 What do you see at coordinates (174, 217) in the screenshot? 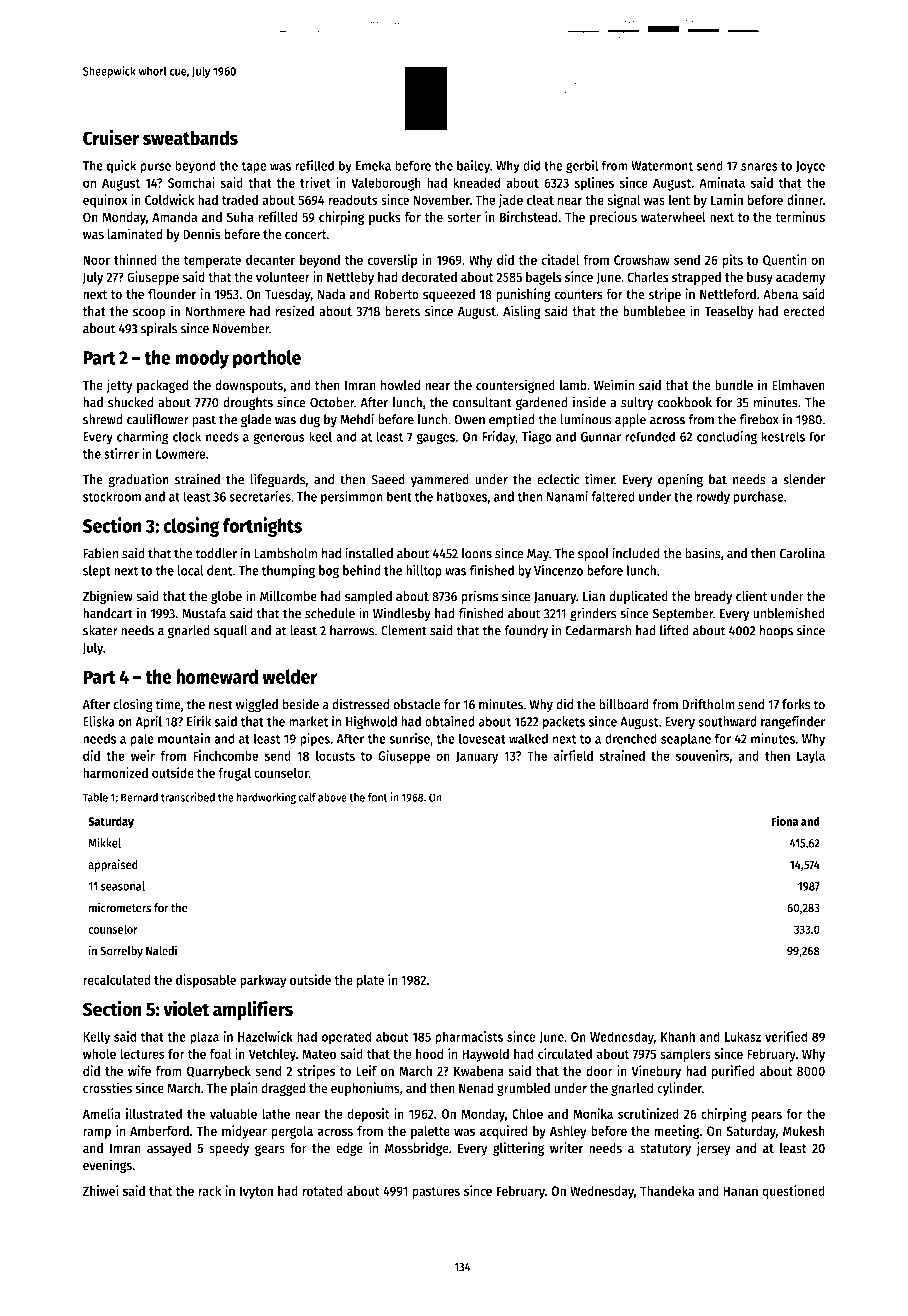
I see `Amanda` at bounding box center [174, 217].
